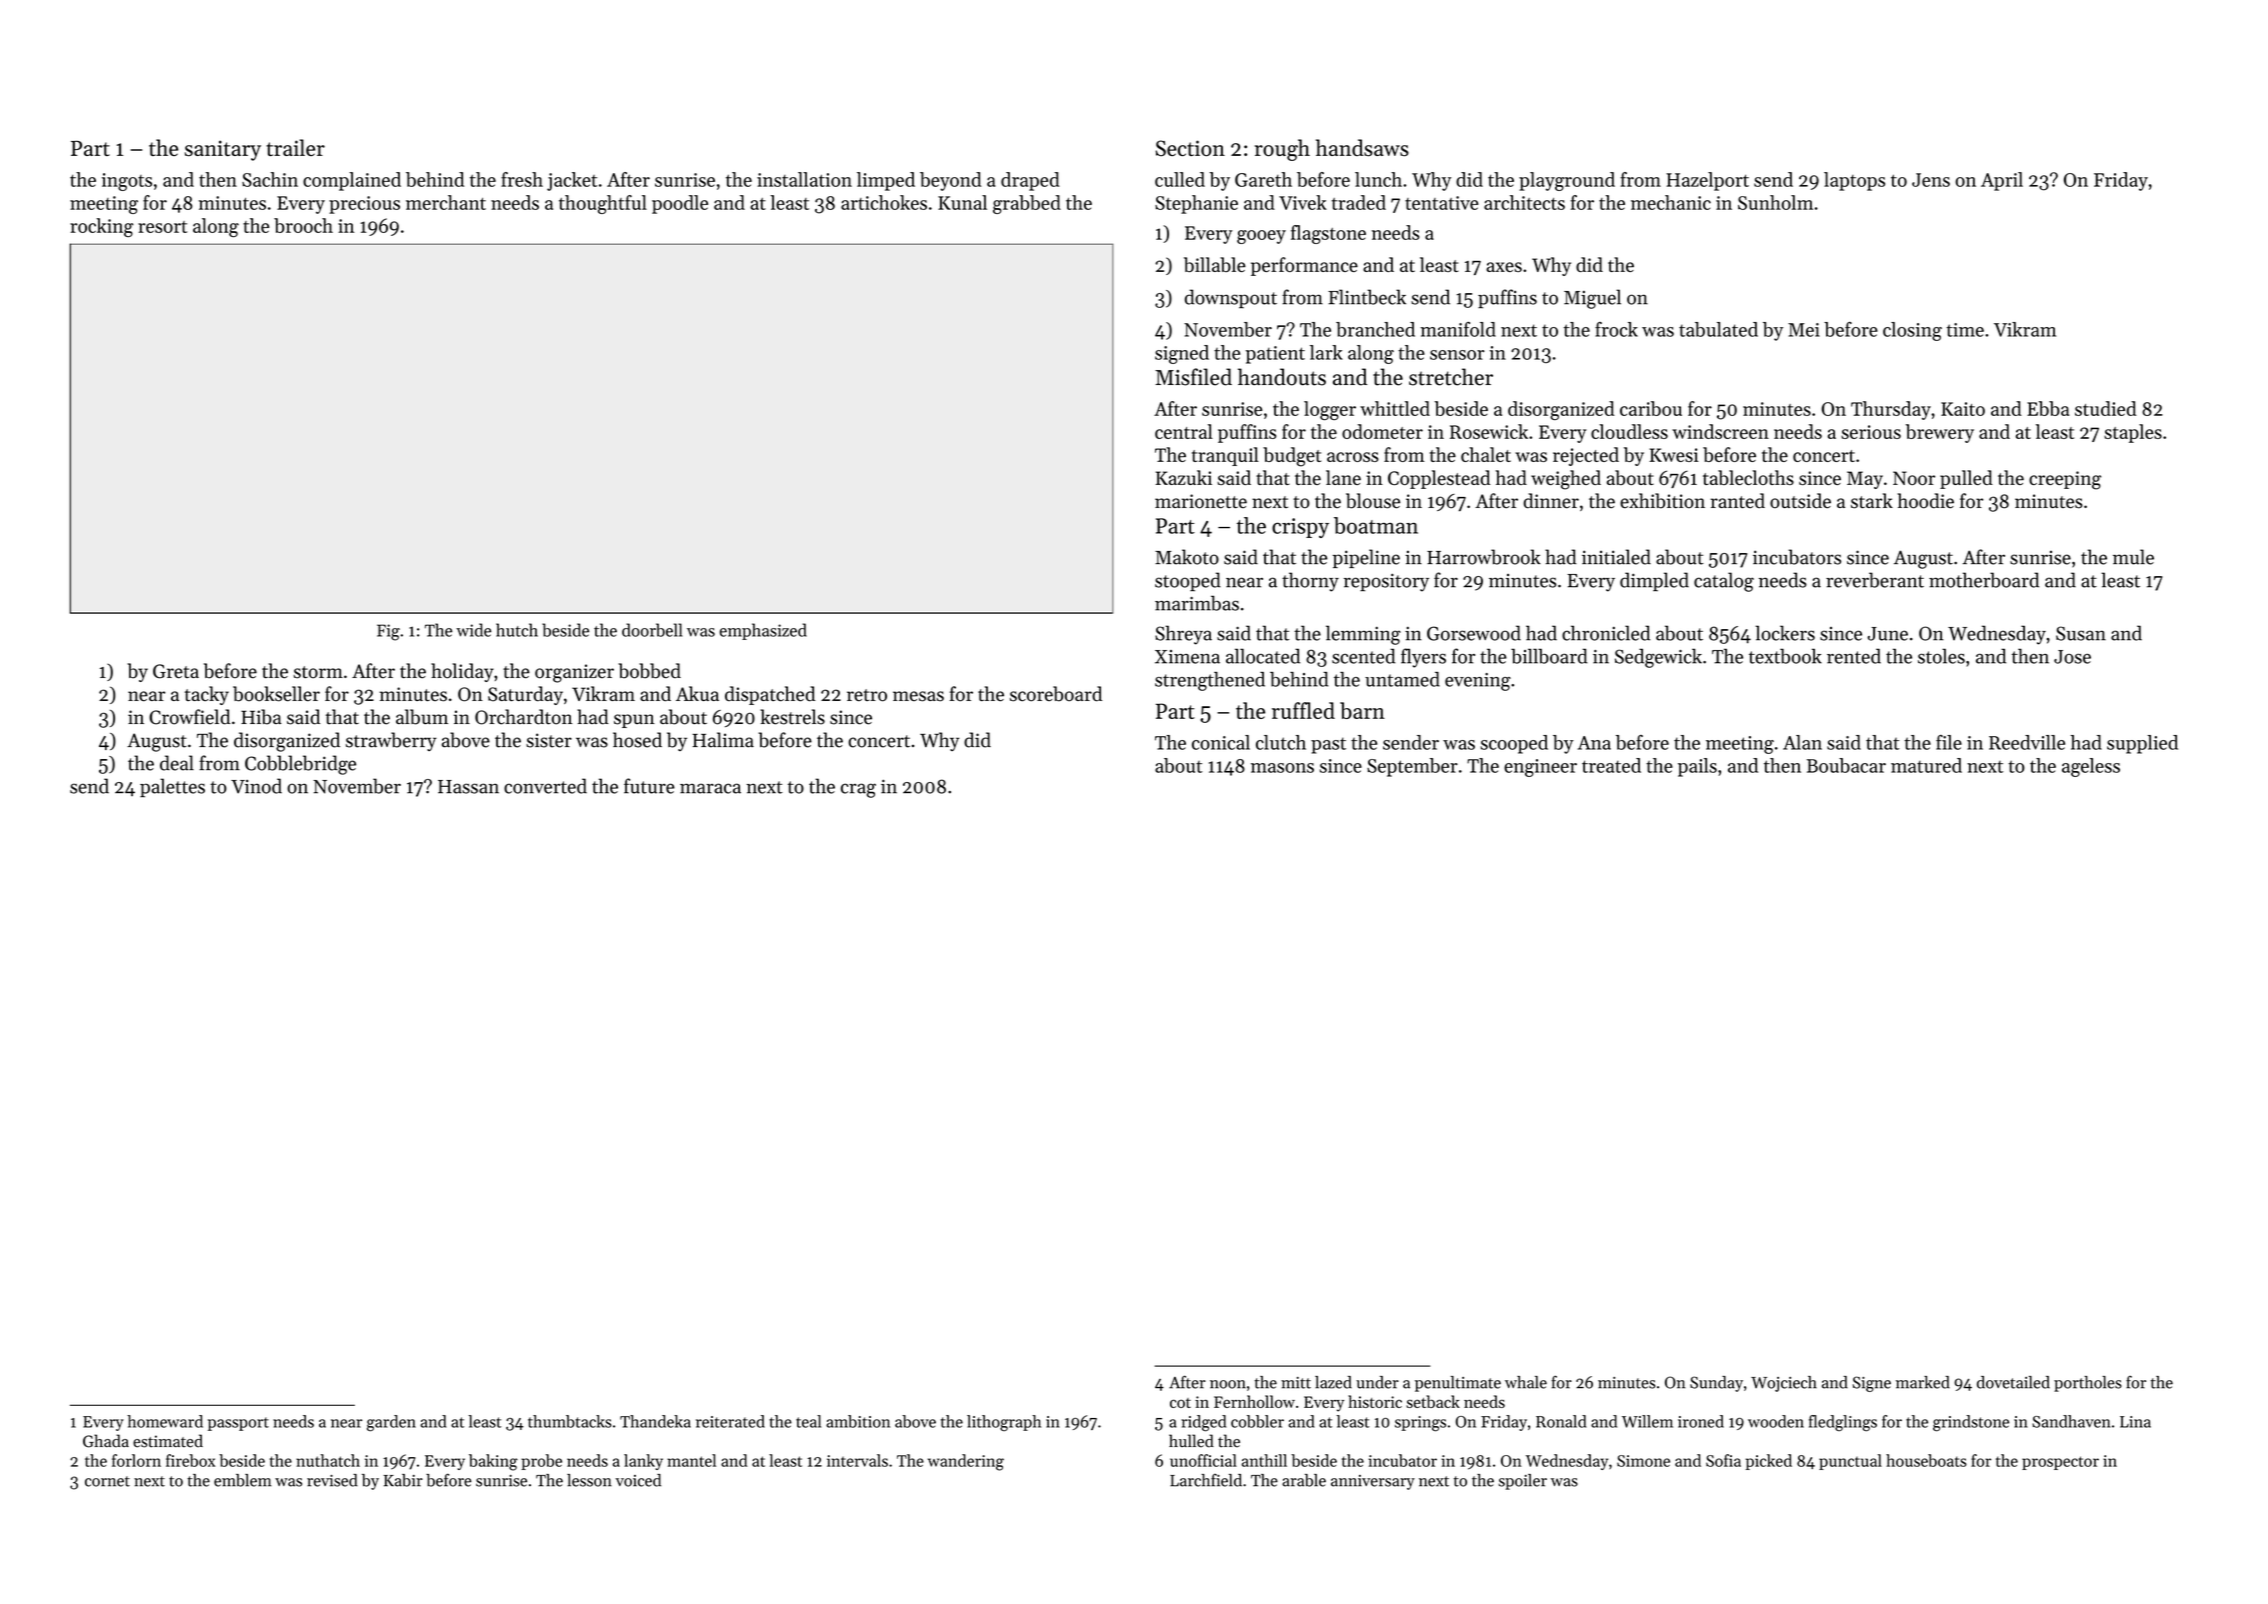 Image resolution: width=2268 pixels, height=1604 pixels. I want to click on palettes, so click(172, 787).
